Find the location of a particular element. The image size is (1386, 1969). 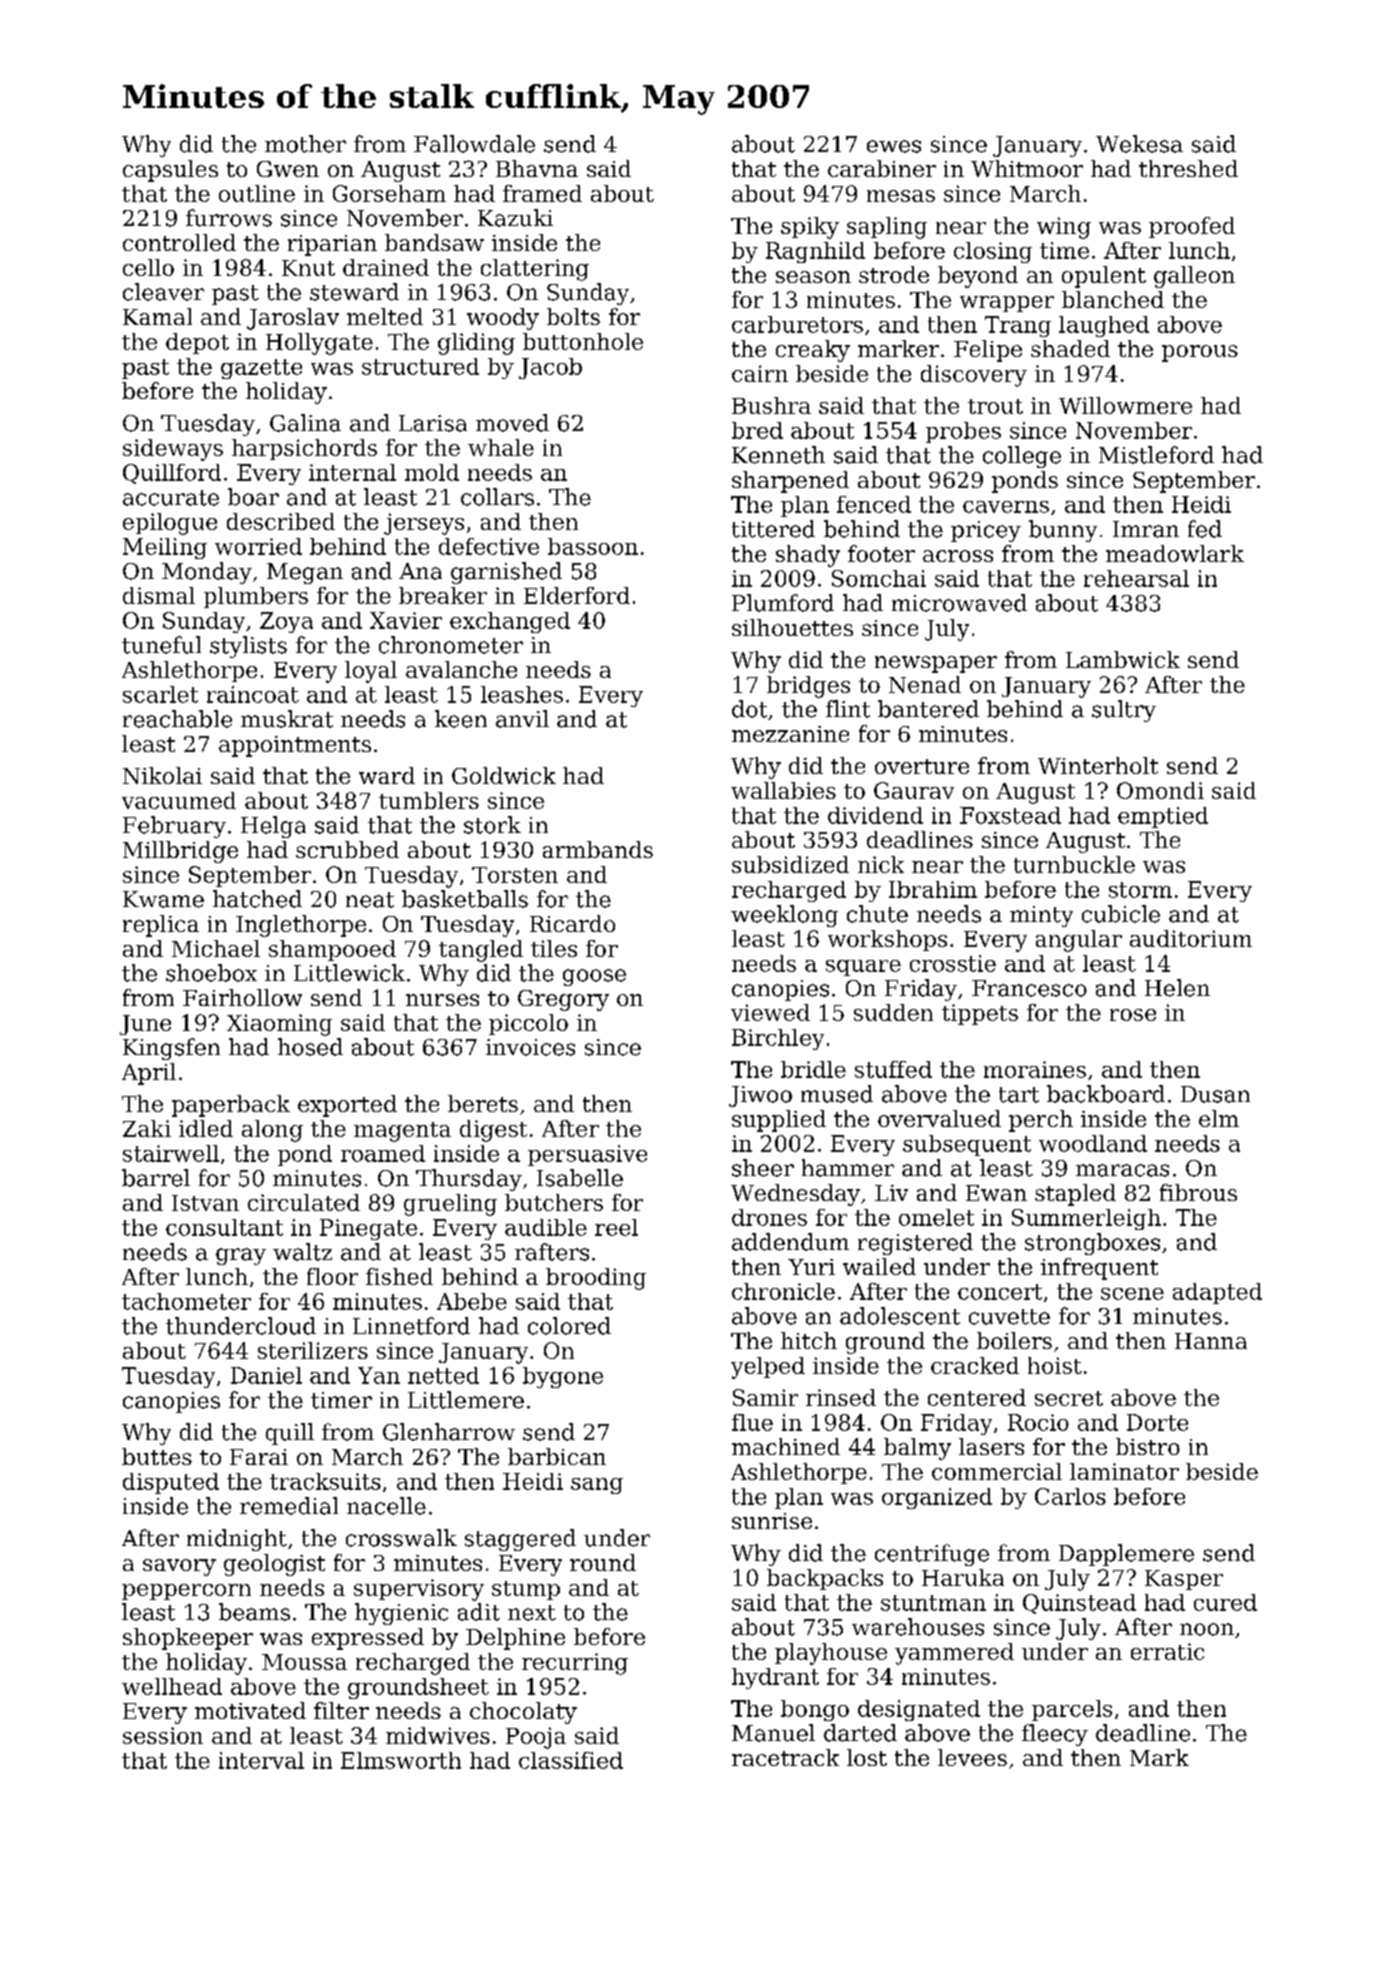

lasers is located at coordinates (991, 1446).
